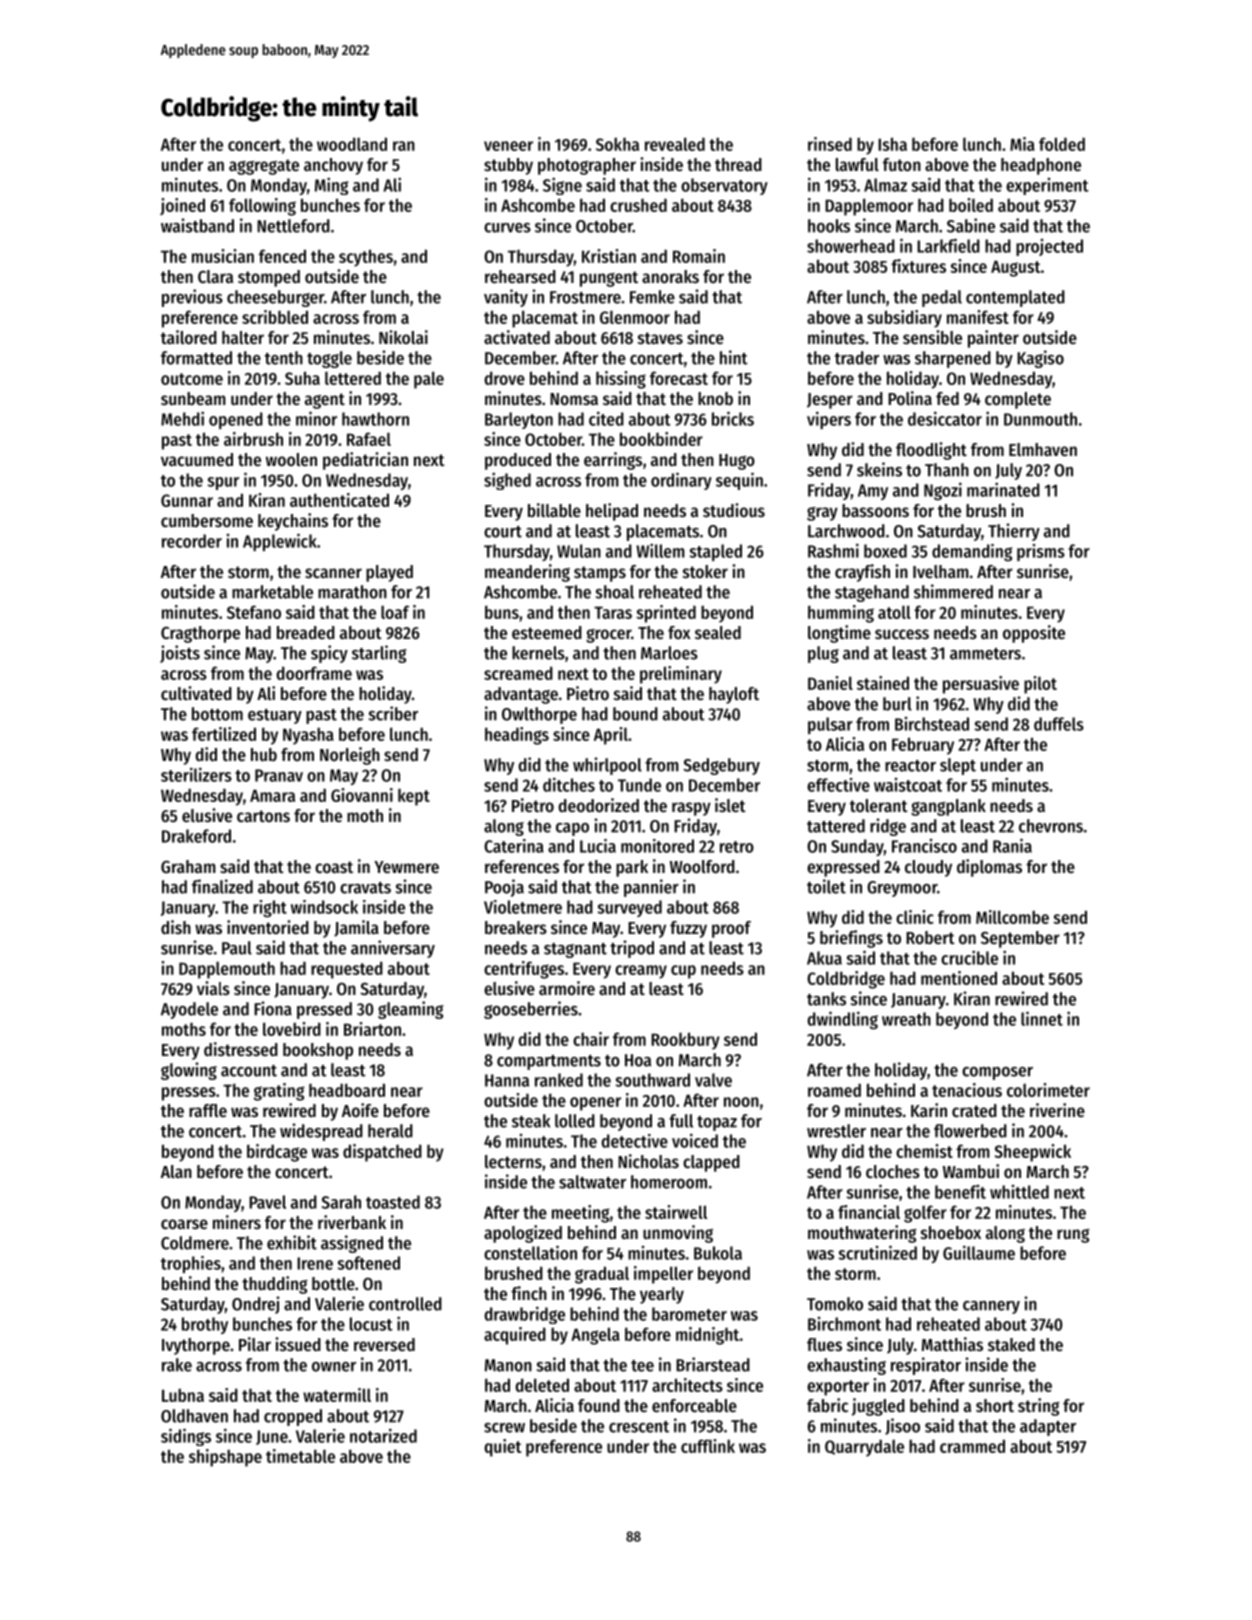  I want to click on quiet, so click(502, 1448).
